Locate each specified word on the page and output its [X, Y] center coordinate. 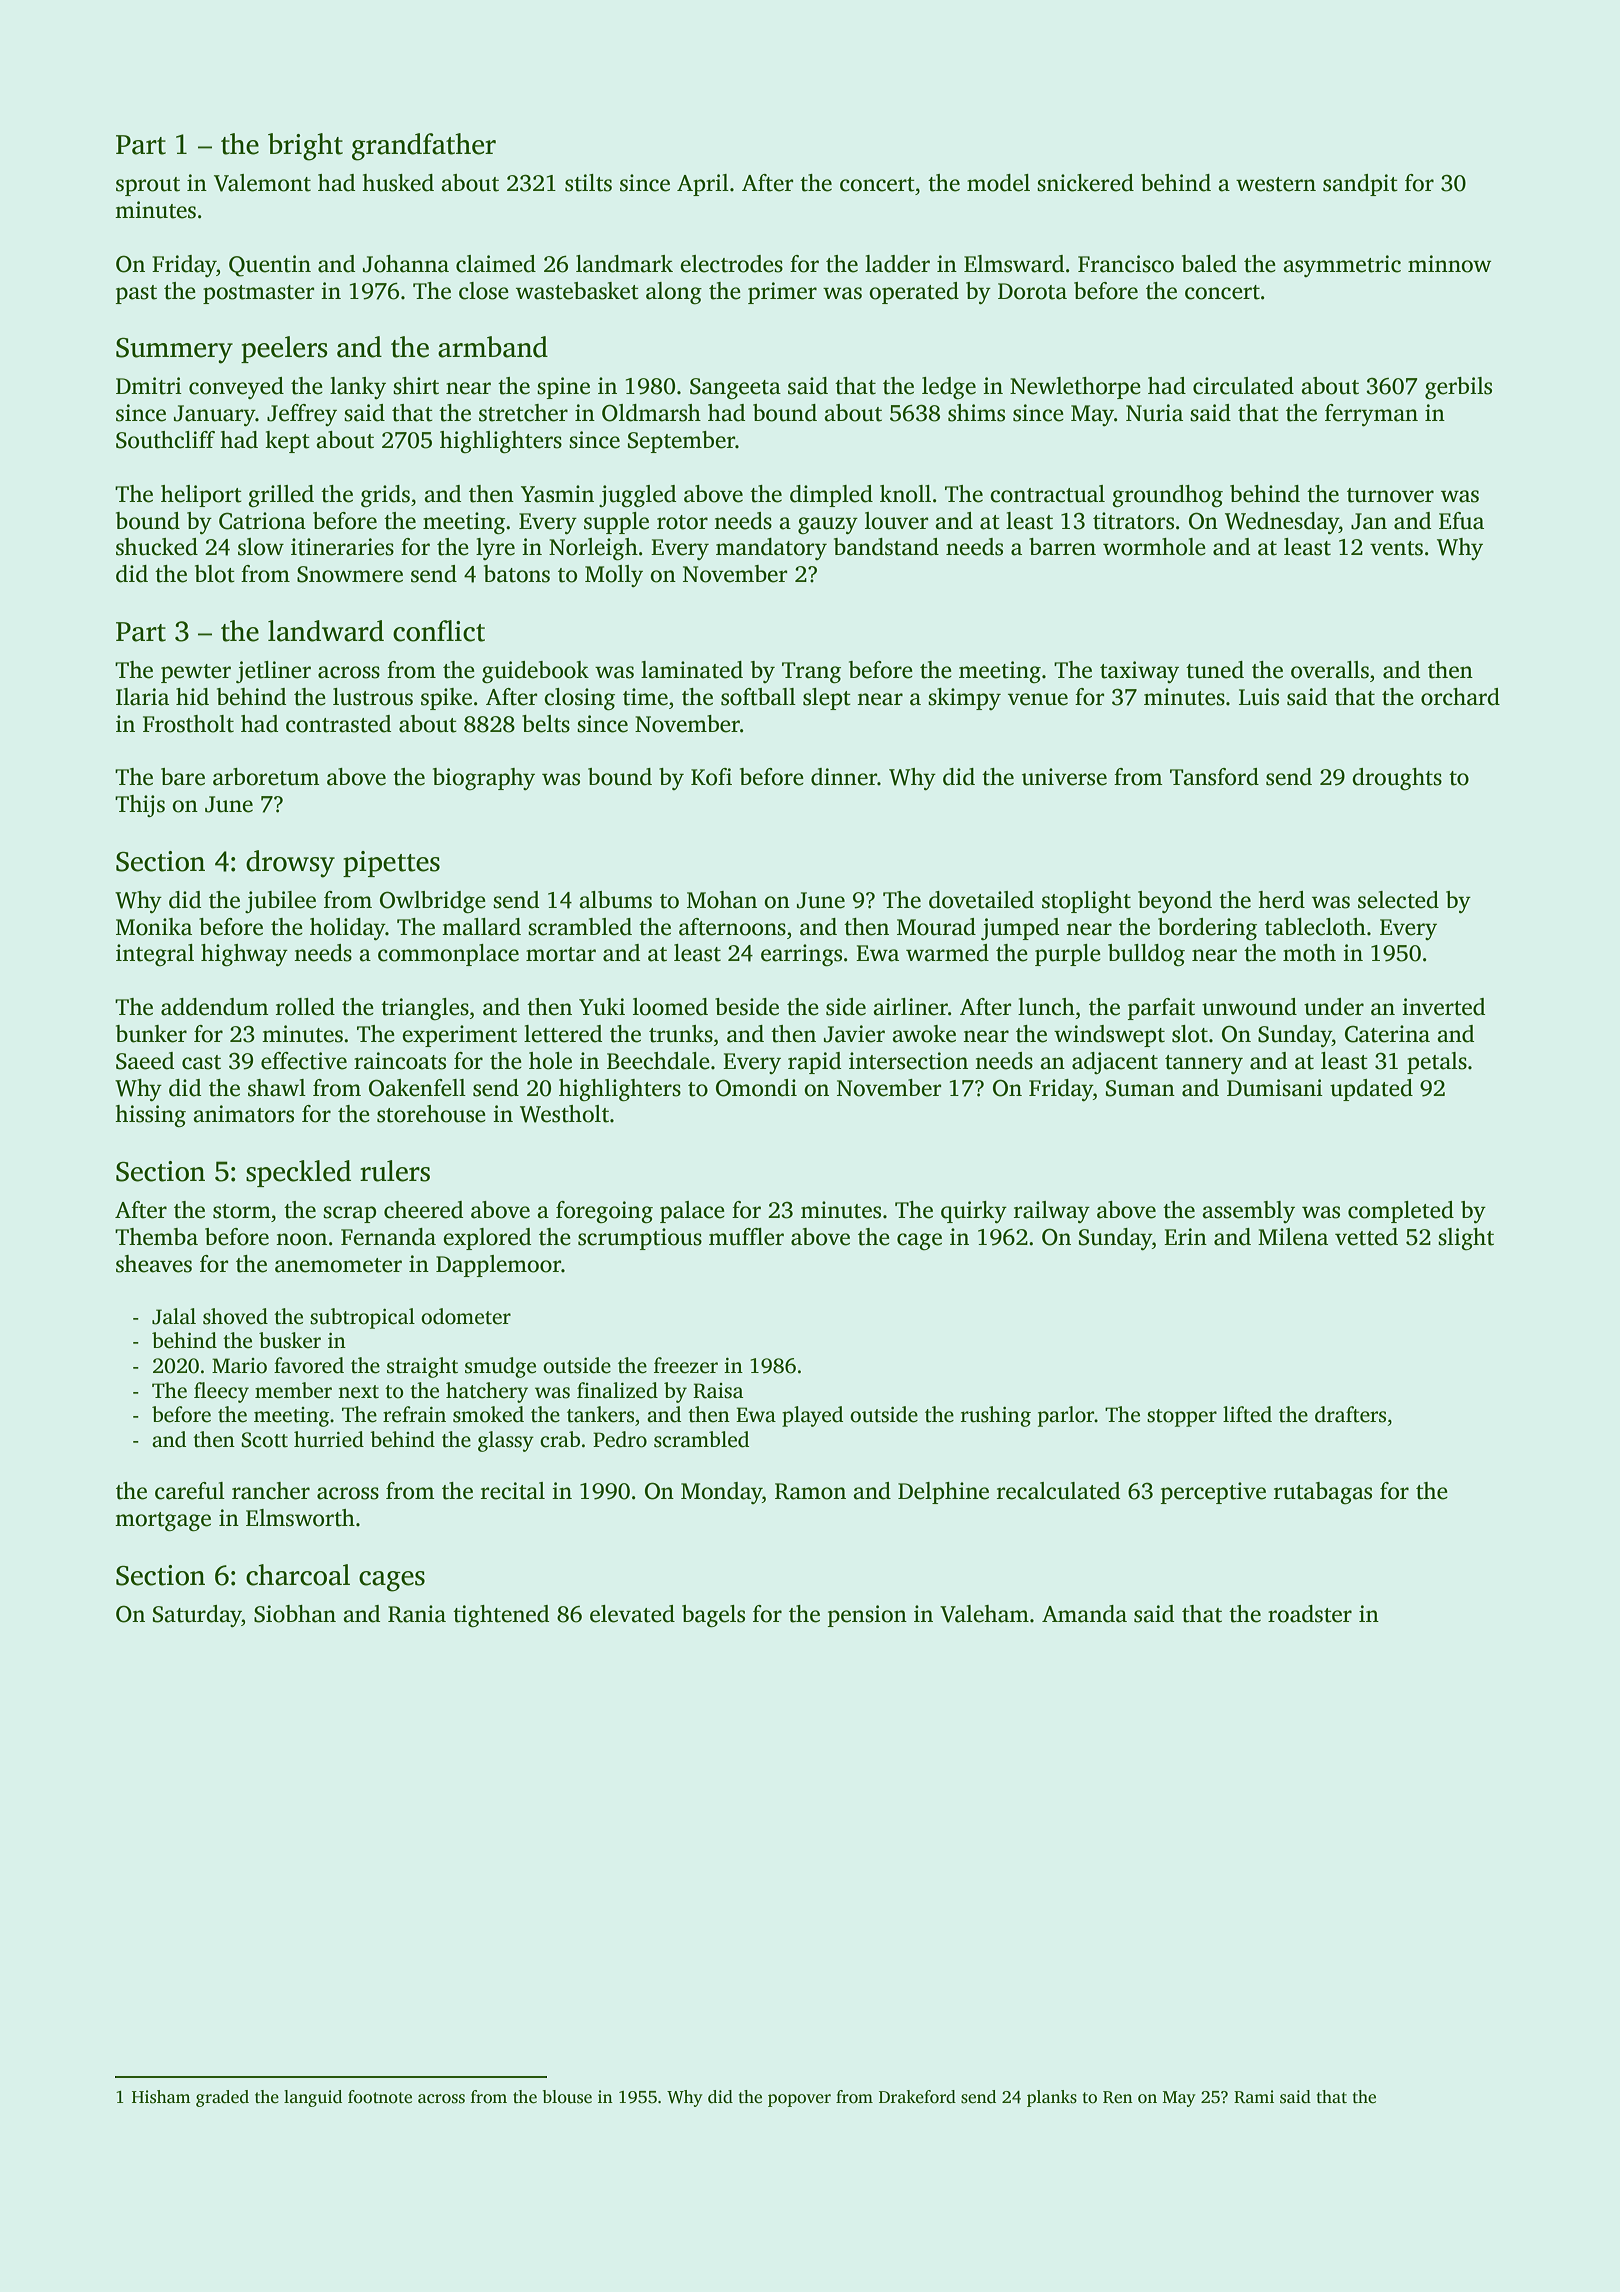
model [998, 183]
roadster [1310, 1614]
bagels [713, 1616]
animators [243, 1114]
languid [313, 2098]
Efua [1461, 521]
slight [1466, 1239]
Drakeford [917, 2097]
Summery [174, 351]
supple [616, 523]
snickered [1085, 183]
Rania [417, 1614]
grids [385, 496]
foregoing [604, 1212]
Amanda [1084, 1614]
